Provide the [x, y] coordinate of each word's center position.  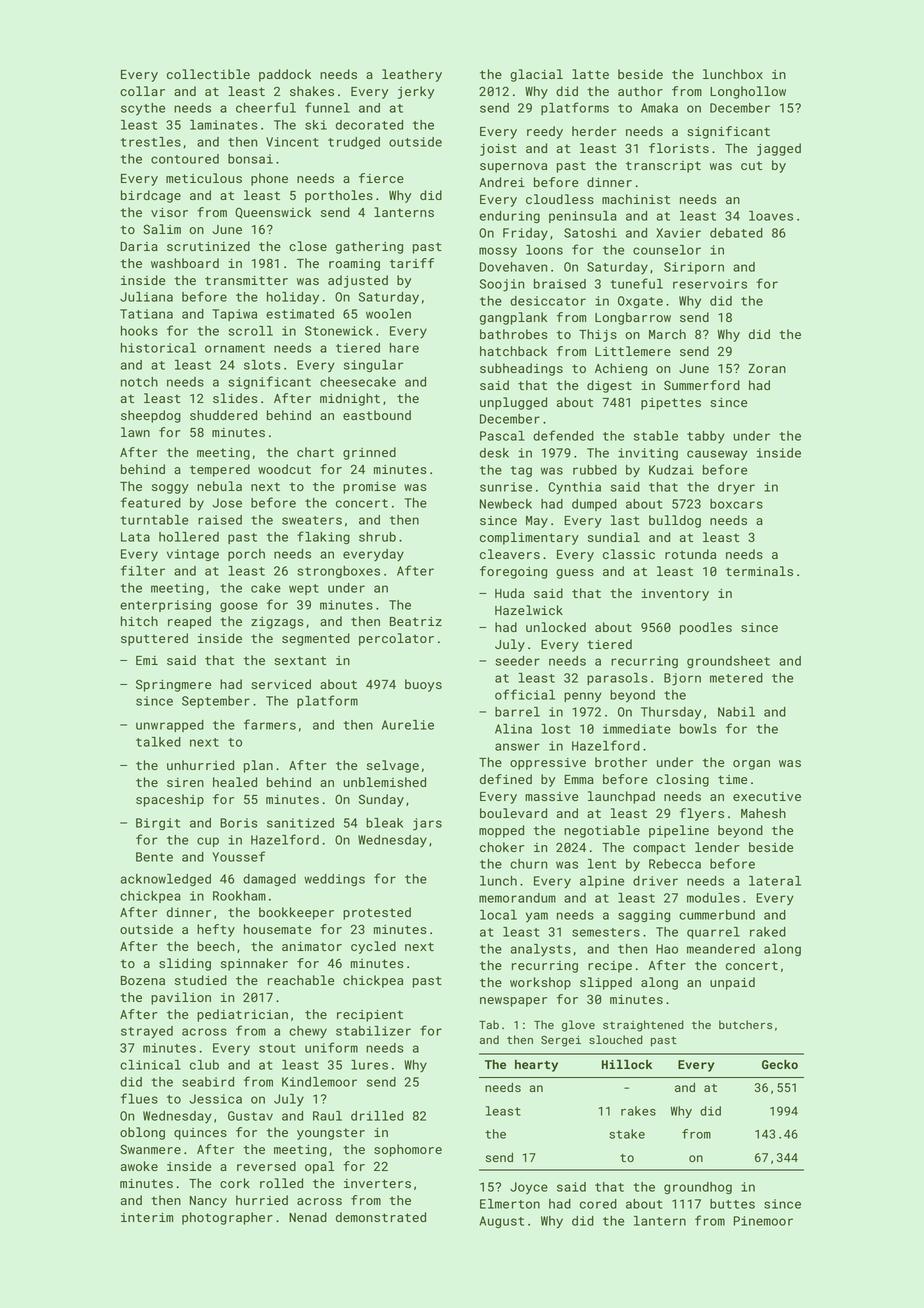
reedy [545, 132]
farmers [270, 724]
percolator [396, 639]
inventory [675, 595]
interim [147, 1217]
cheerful [266, 107]
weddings [334, 880]
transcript [663, 167]
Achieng [621, 369]
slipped [606, 983]
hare [404, 348]
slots [262, 365]
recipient [370, 1016]
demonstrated [381, 1217]
